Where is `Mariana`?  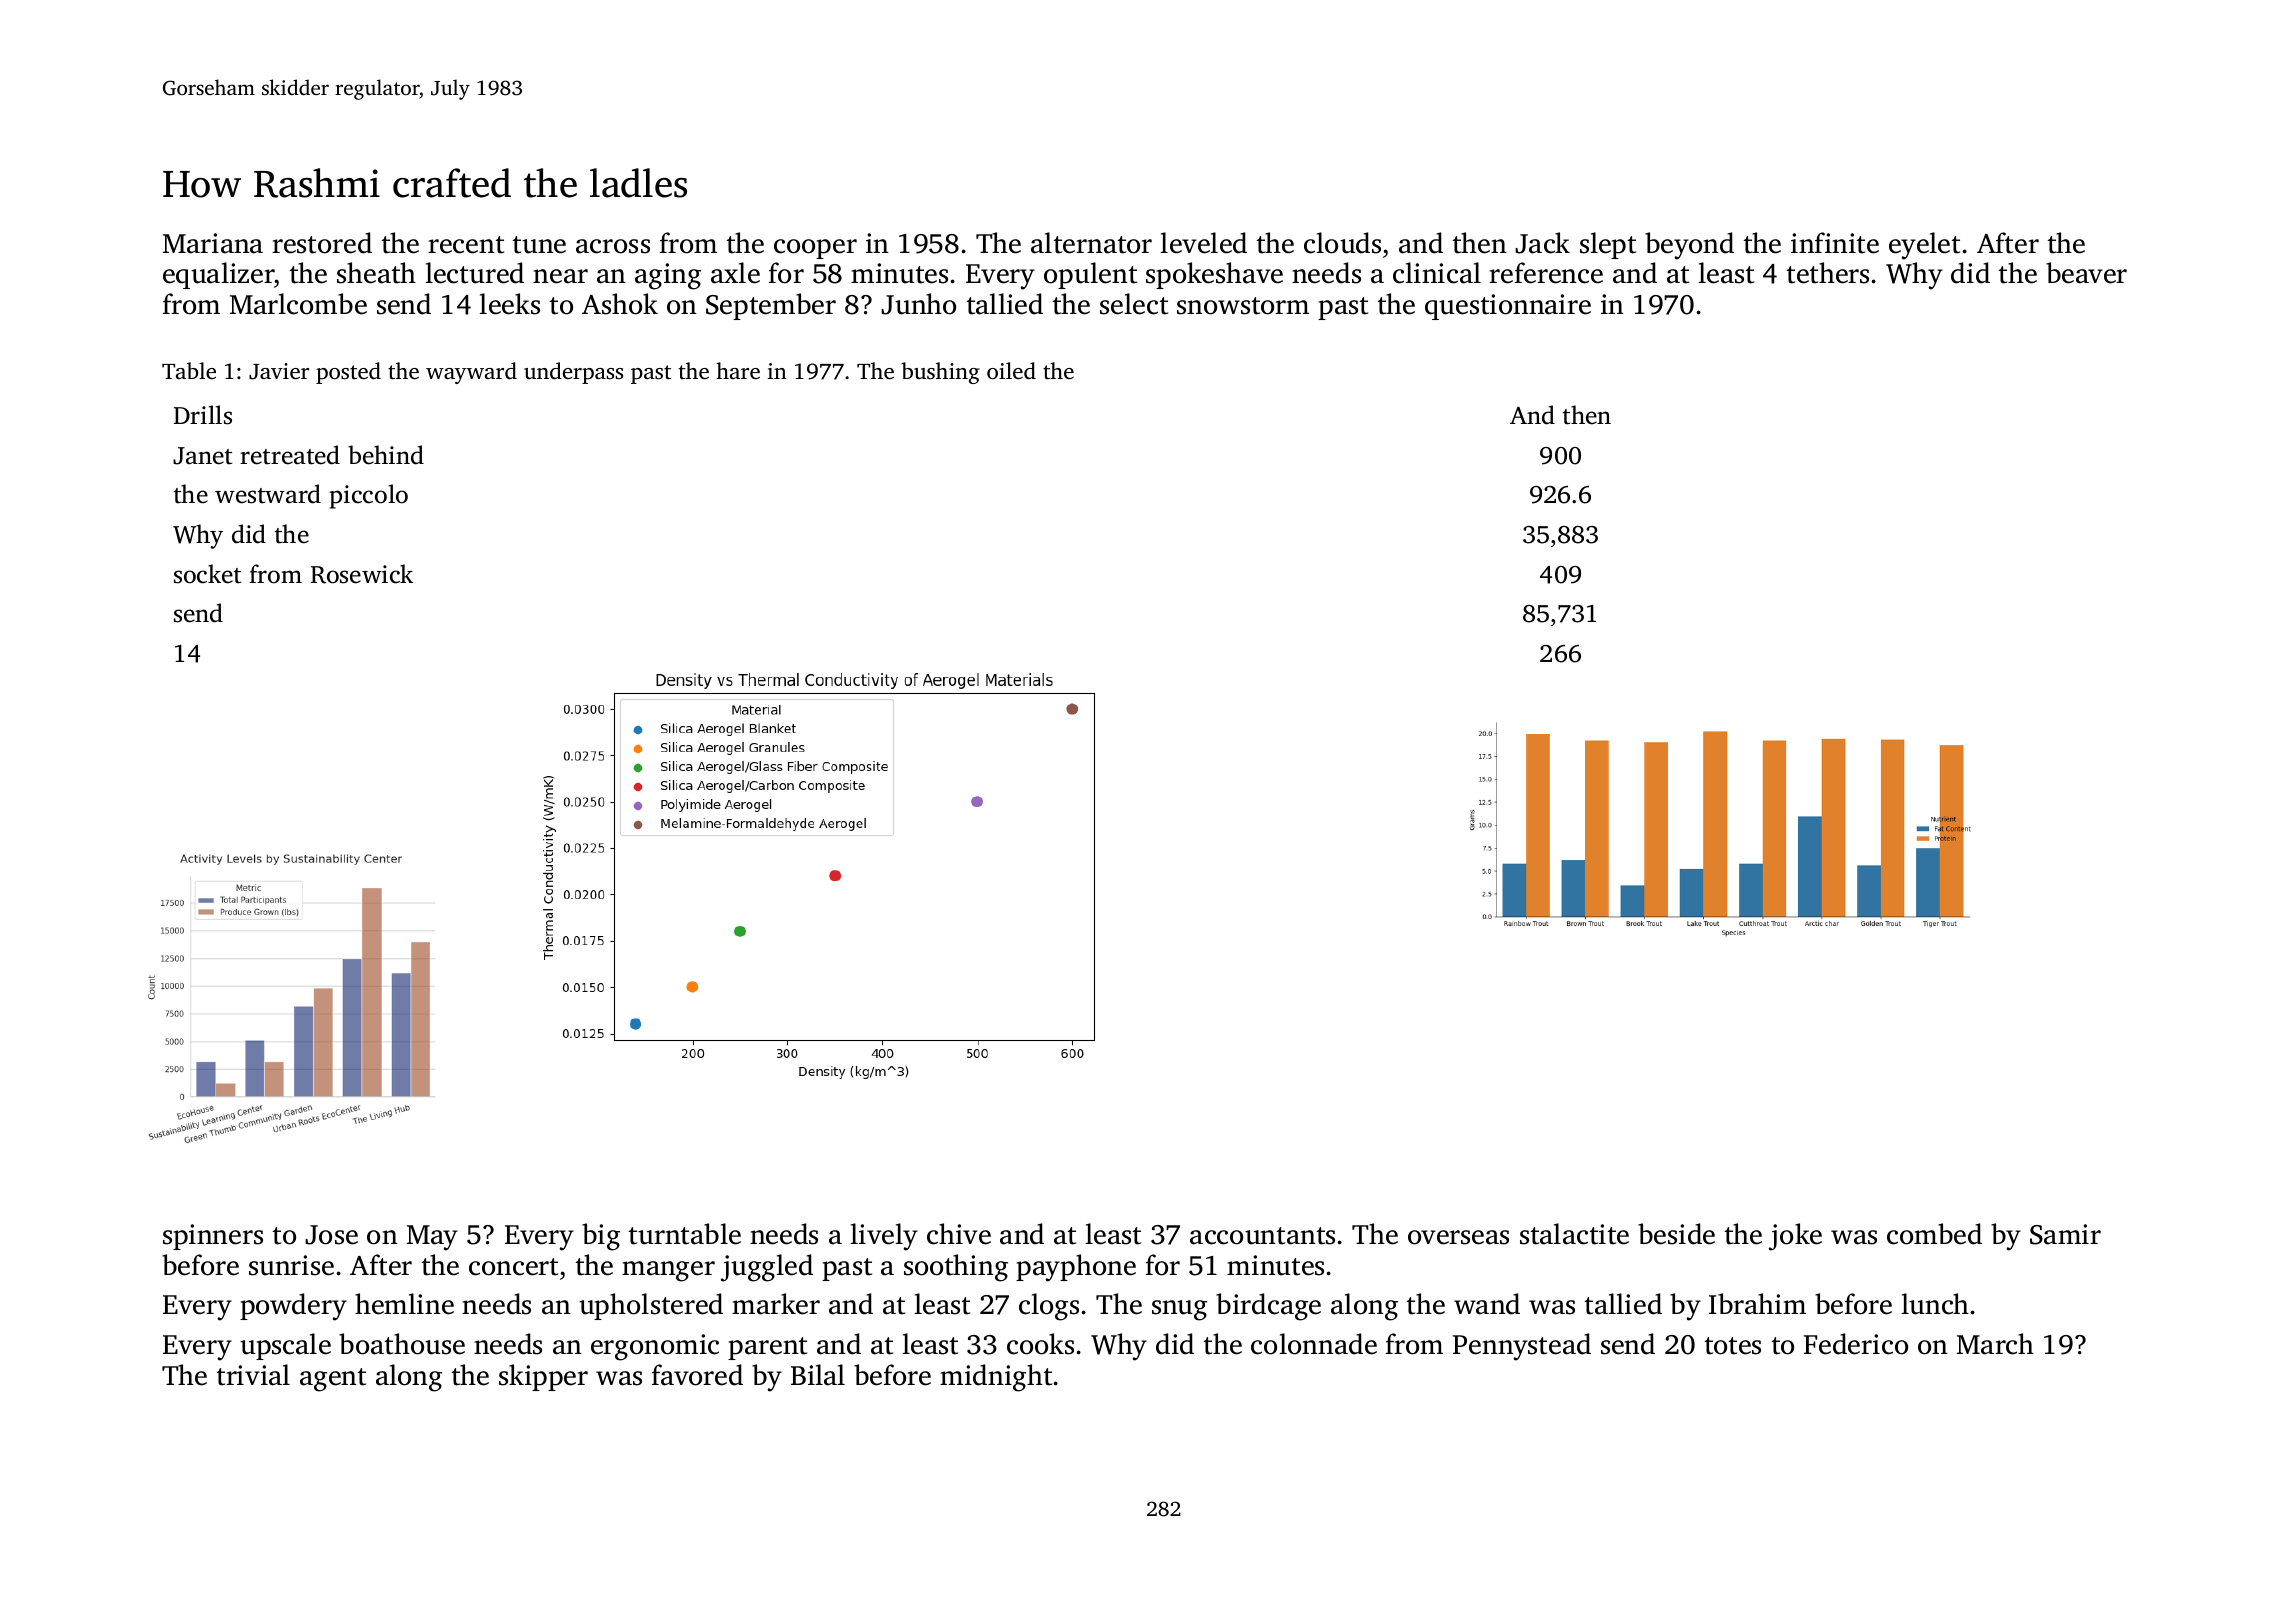 Mariana is located at coordinates (213, 243).
